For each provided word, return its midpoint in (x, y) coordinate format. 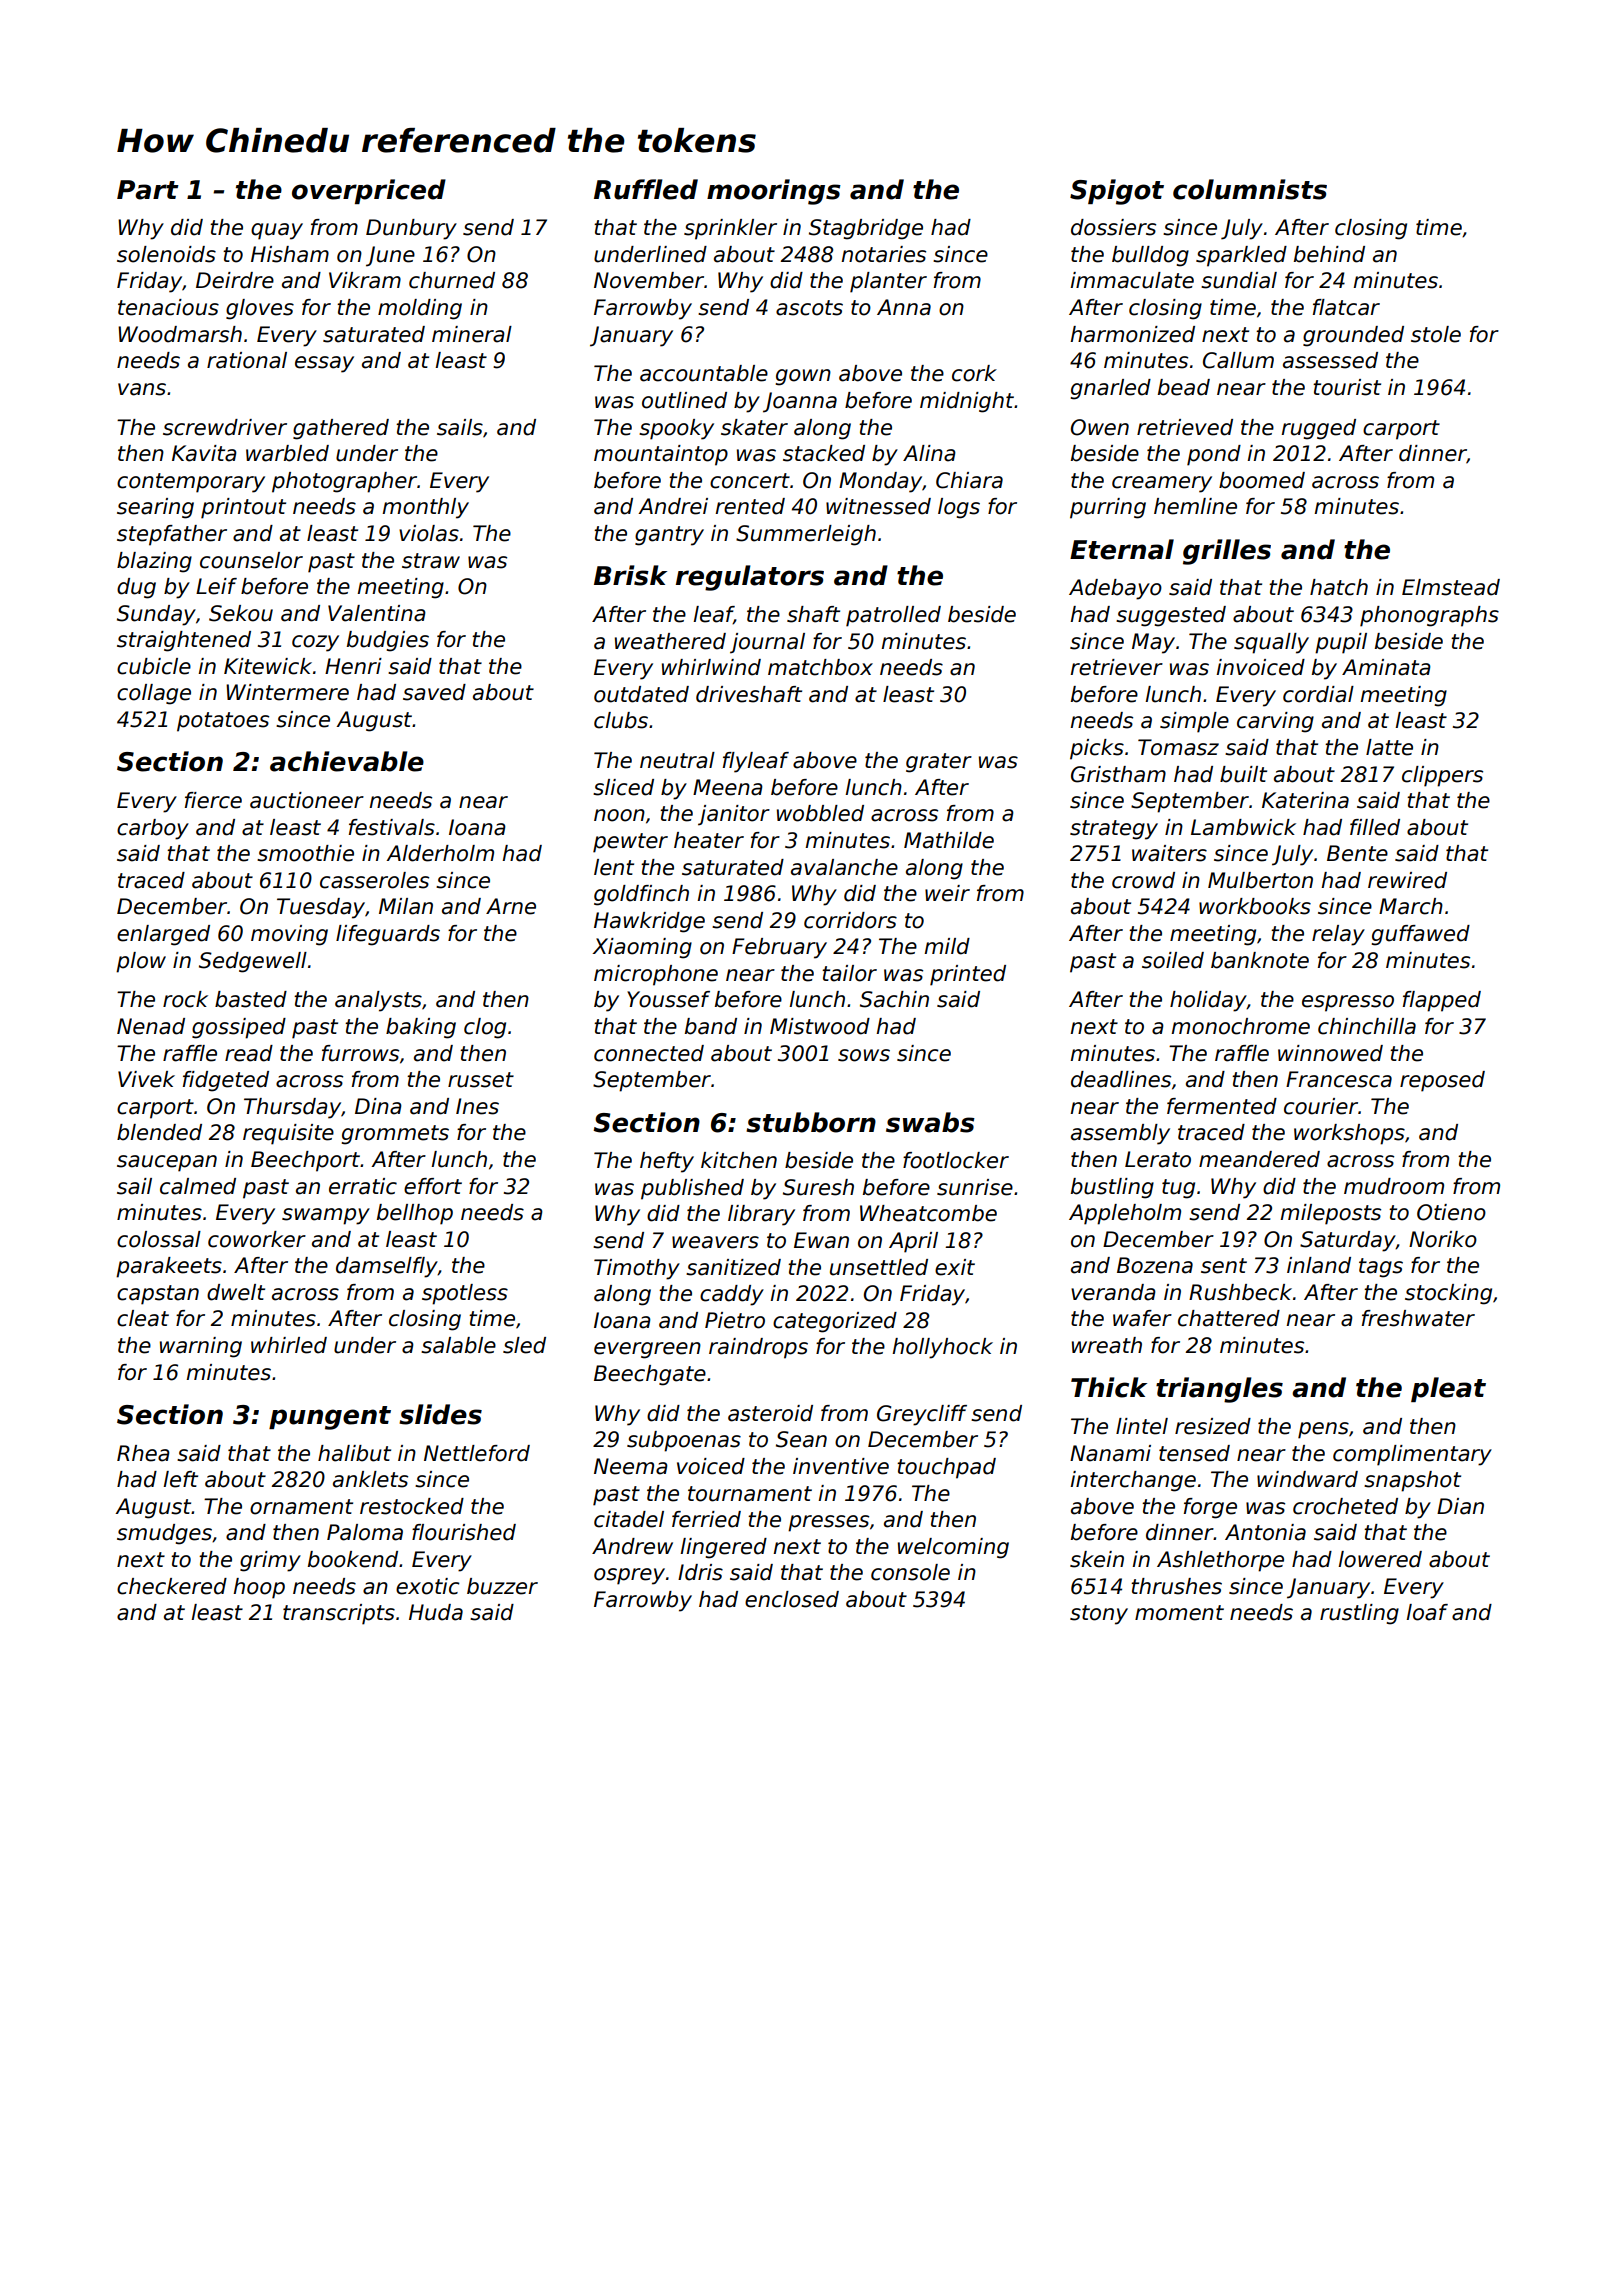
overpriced (369, 191)
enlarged (163, 935)
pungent (330, 1418)
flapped (1442, 1001)
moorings (774, 192)
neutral (677, 760)
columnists (1250, 189)
